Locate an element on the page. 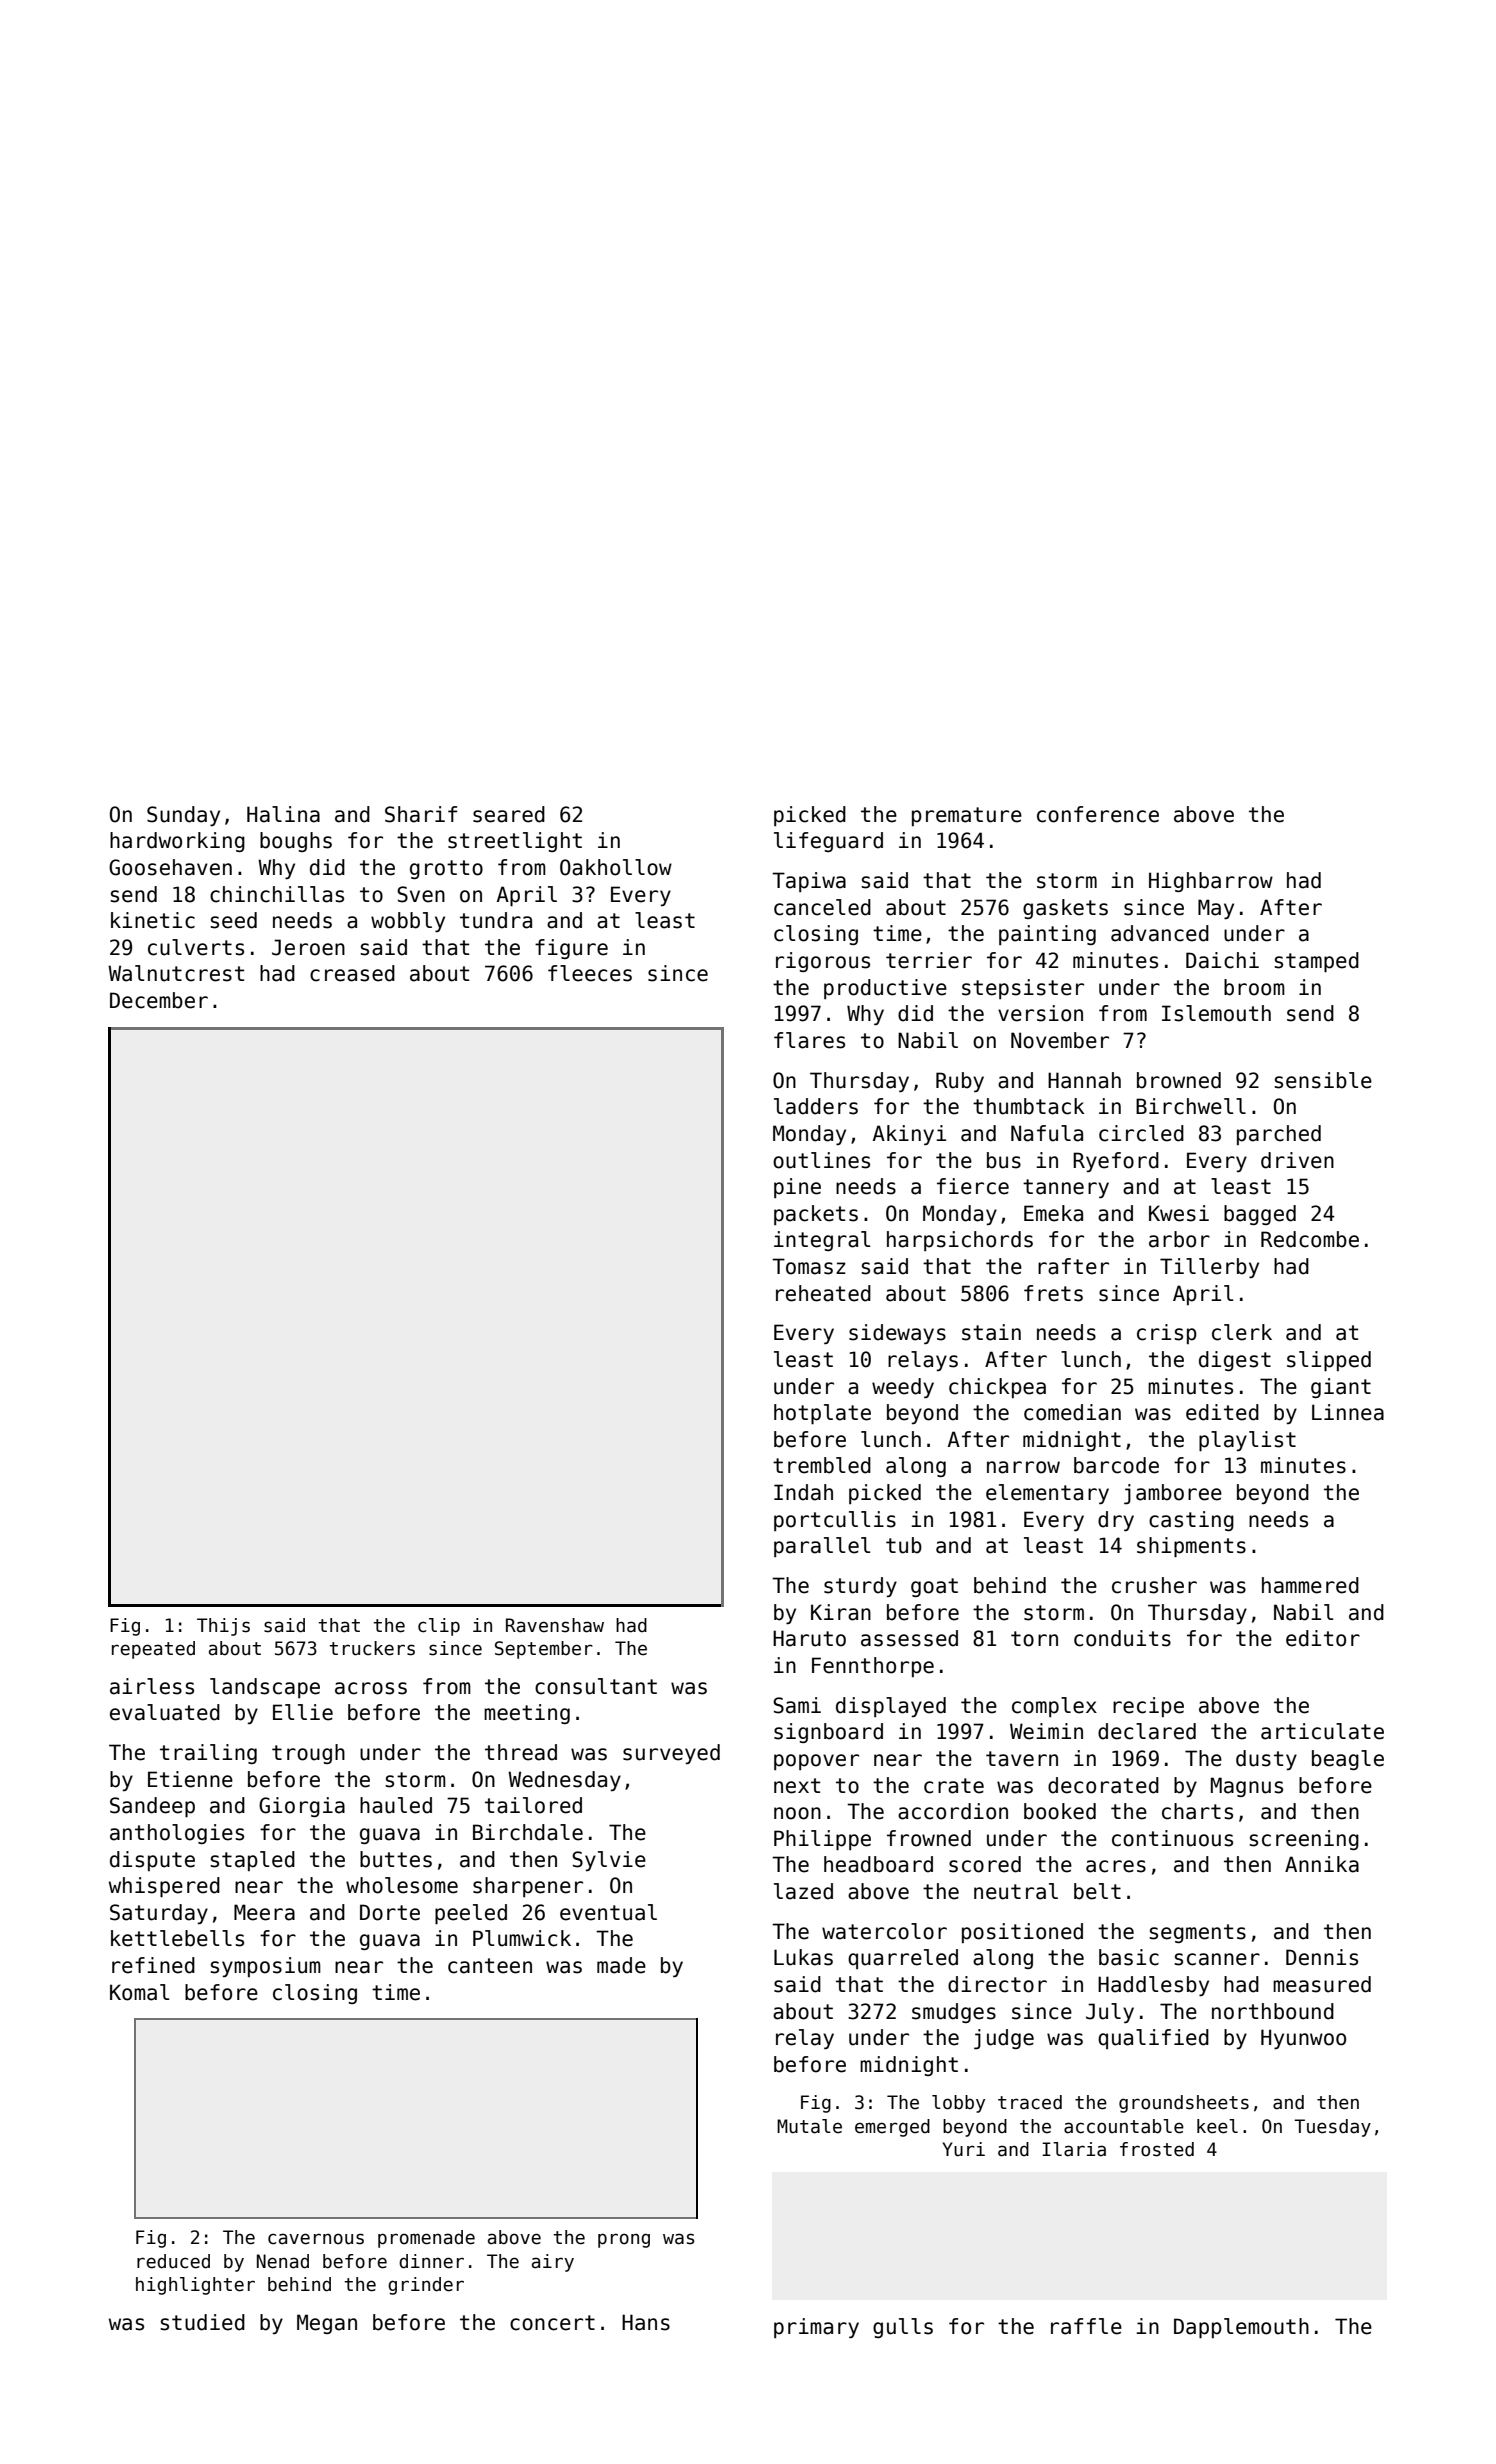 The image size is (1496, 2464). raffle is located at coordinates (1086, 2326).
